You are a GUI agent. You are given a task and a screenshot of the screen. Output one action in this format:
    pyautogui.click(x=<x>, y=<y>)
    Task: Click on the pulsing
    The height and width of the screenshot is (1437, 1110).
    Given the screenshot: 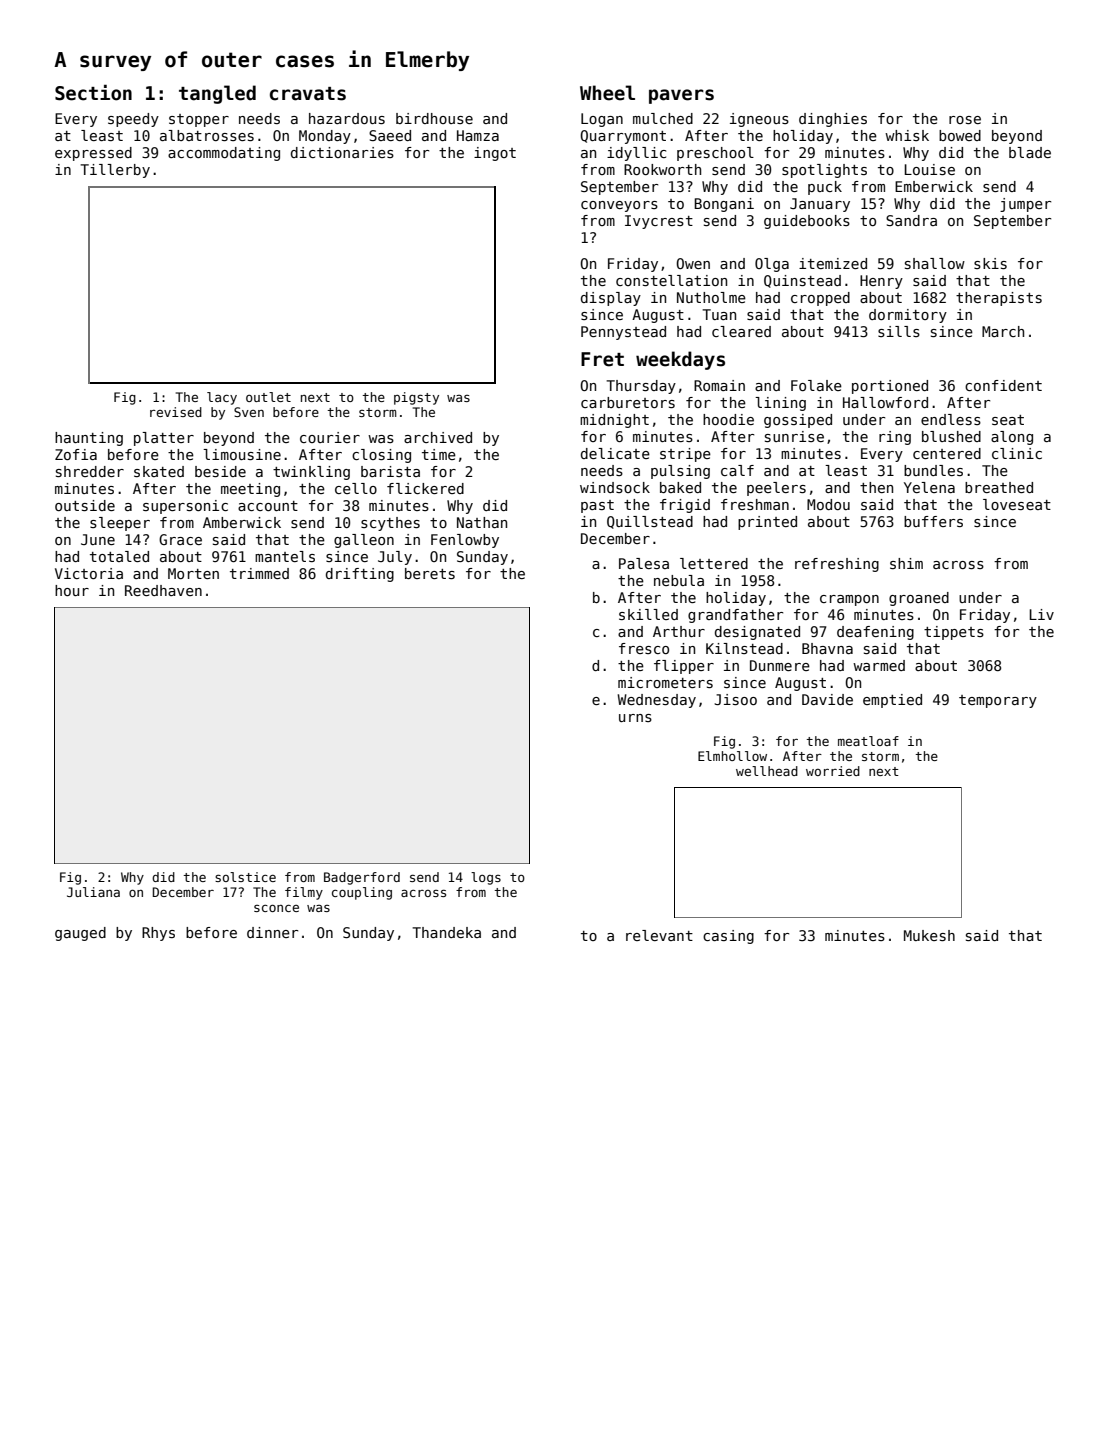 What is the action you would take?
    pyautogui.click(x=680, y=472)
